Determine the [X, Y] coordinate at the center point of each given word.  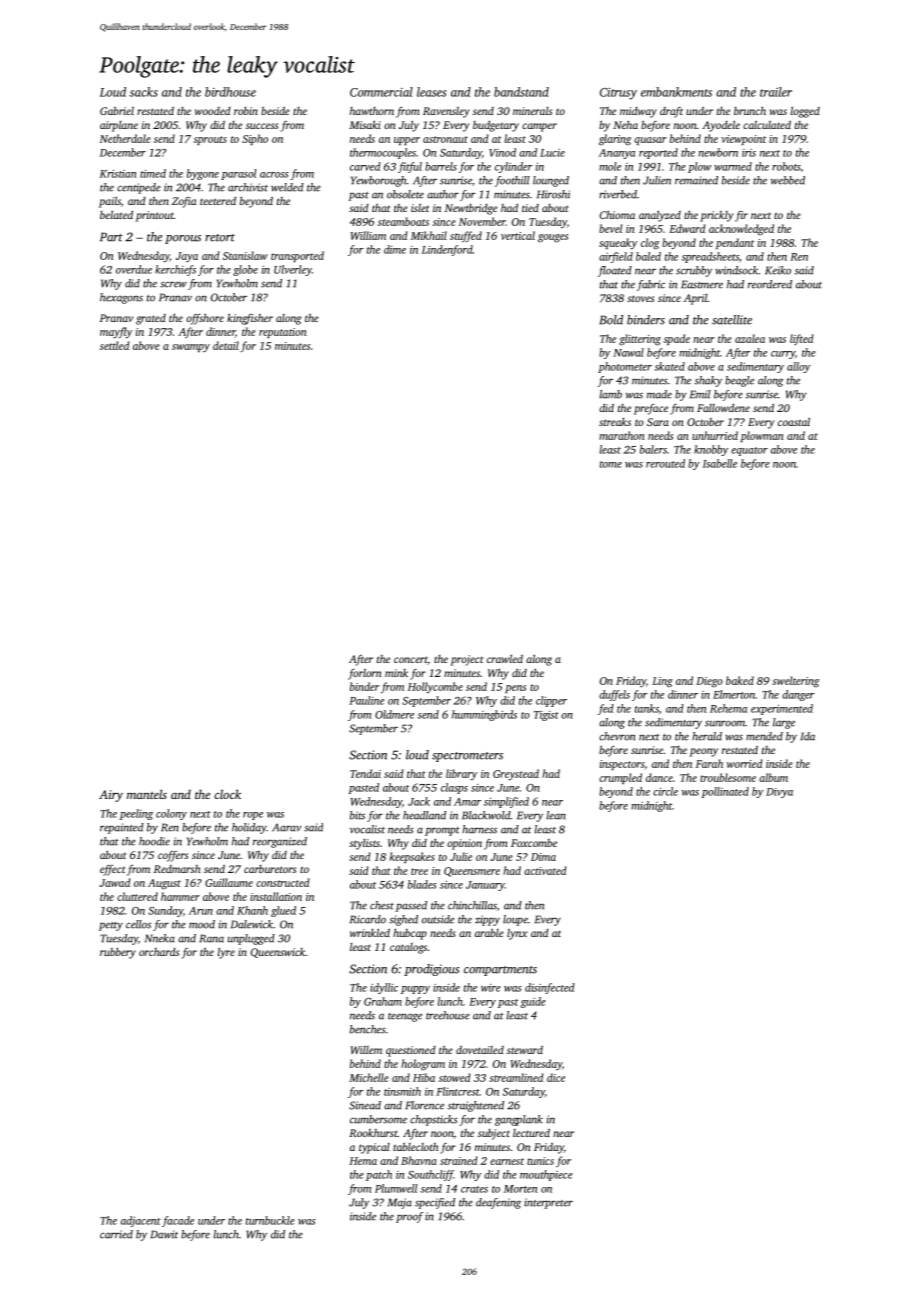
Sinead [365, 1105]
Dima [543, 857]
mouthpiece [546, 1175]
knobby [711, 450]
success [262, 126]
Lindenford [447, 250]
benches [368, 1029]
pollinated [725, 792]
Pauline [366, 700]
